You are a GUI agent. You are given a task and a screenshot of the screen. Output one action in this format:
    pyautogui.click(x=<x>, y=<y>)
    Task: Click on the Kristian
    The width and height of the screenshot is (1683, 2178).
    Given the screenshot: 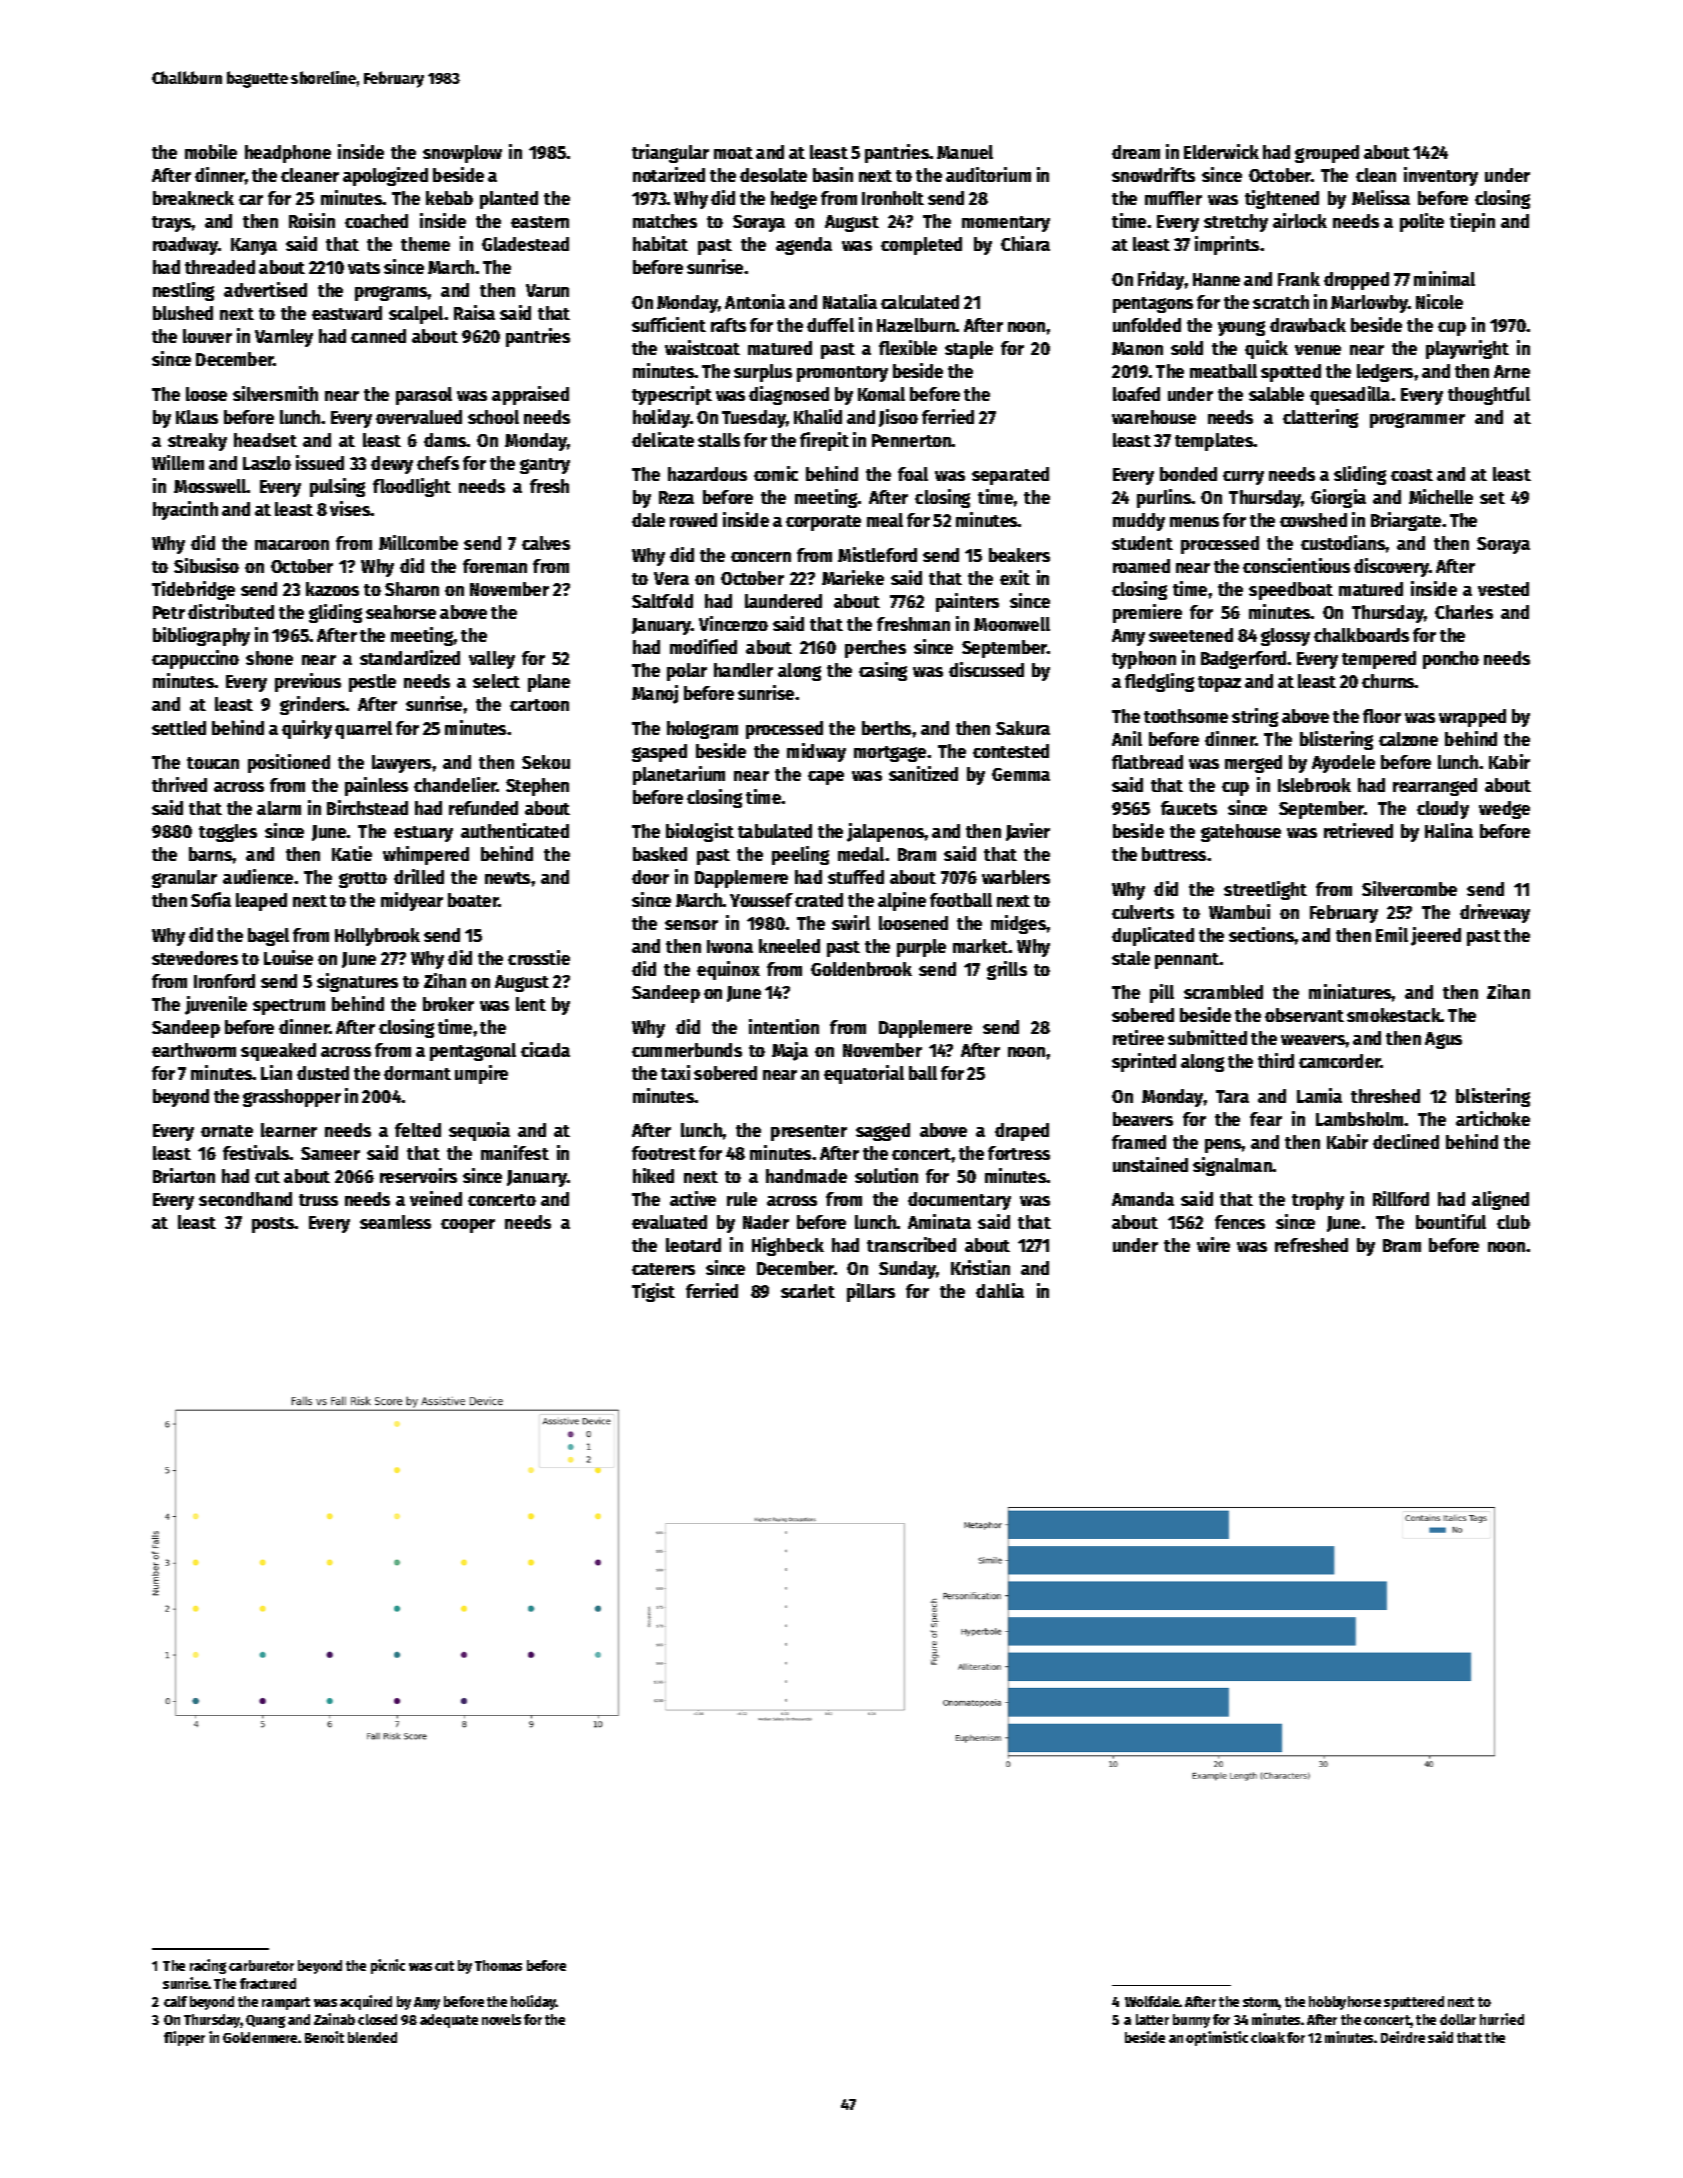 What is the action you would take?
    pyautogui.click(x=980, y=1267)
